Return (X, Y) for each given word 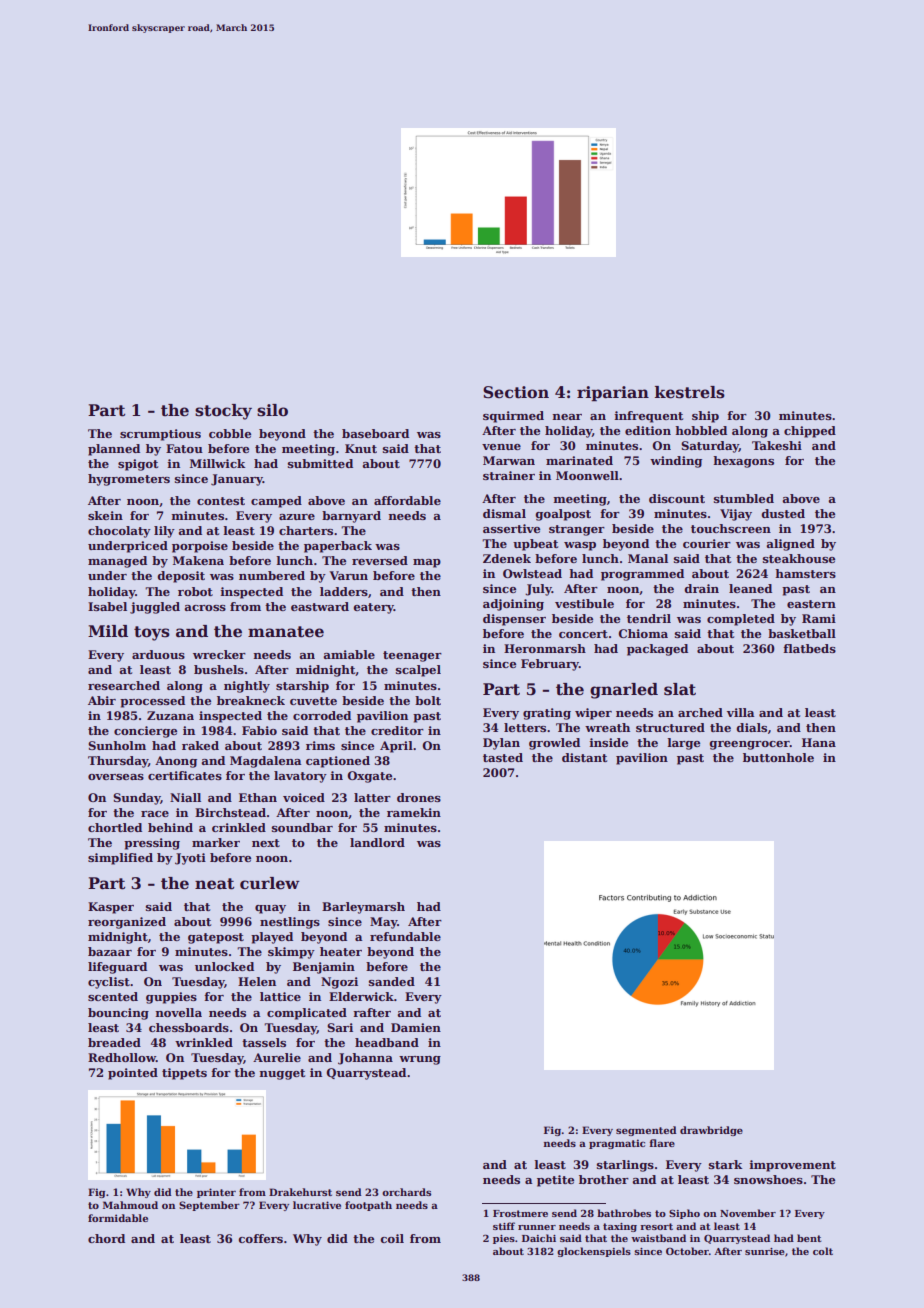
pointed (133, 1074)
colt (823, 1251)
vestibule (584, 603)
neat (214, 884)
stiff (504, 1226)
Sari (340, 1027)
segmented (646, 1131)
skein (105, 515)
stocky (223, 412)
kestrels (690, 392)
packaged (657, 650)
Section (516, 392)
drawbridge (711, 1131)
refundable (405, 936)
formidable (118, 1218)
